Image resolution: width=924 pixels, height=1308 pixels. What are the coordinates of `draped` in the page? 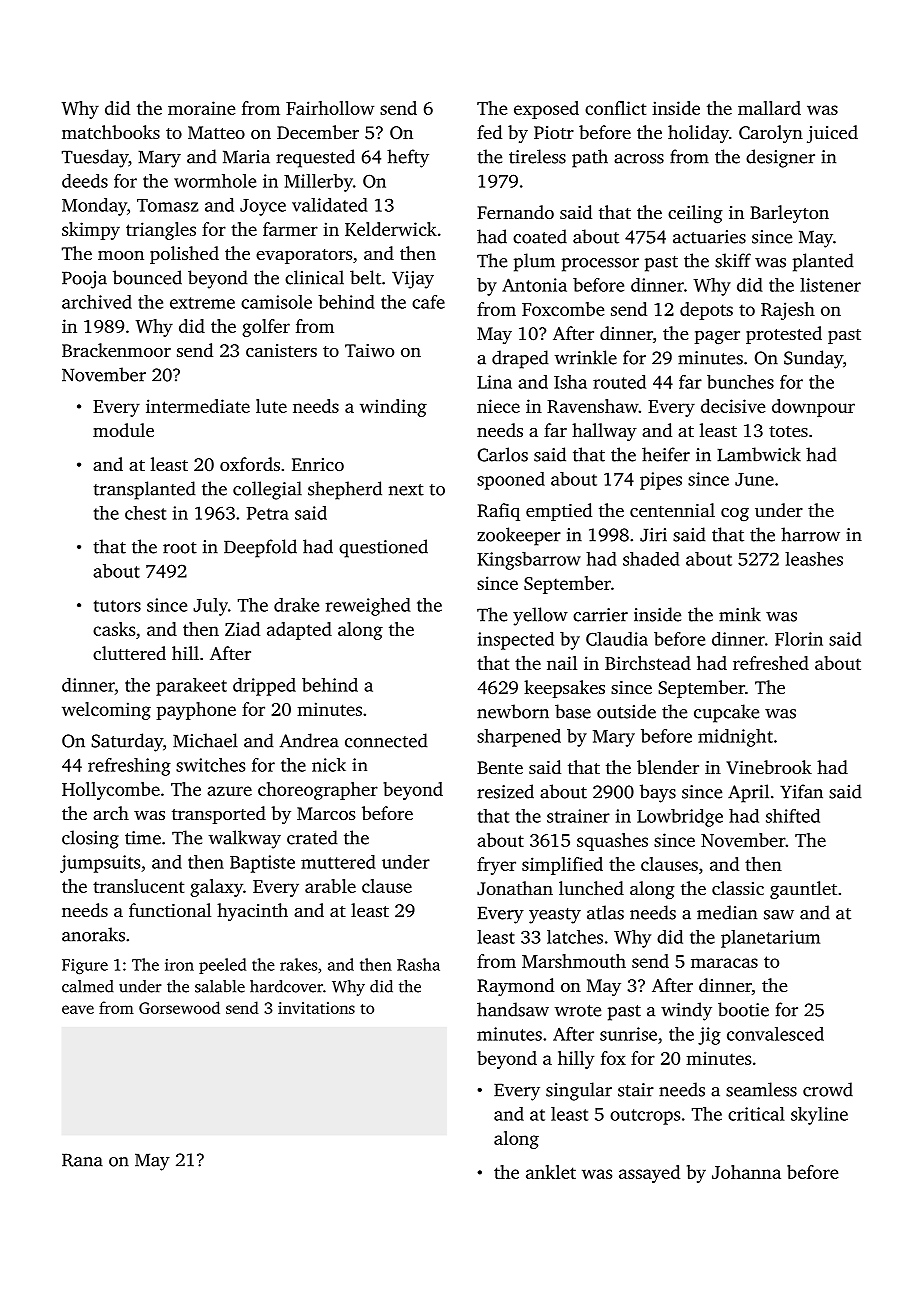 It's located at (520, 359).
